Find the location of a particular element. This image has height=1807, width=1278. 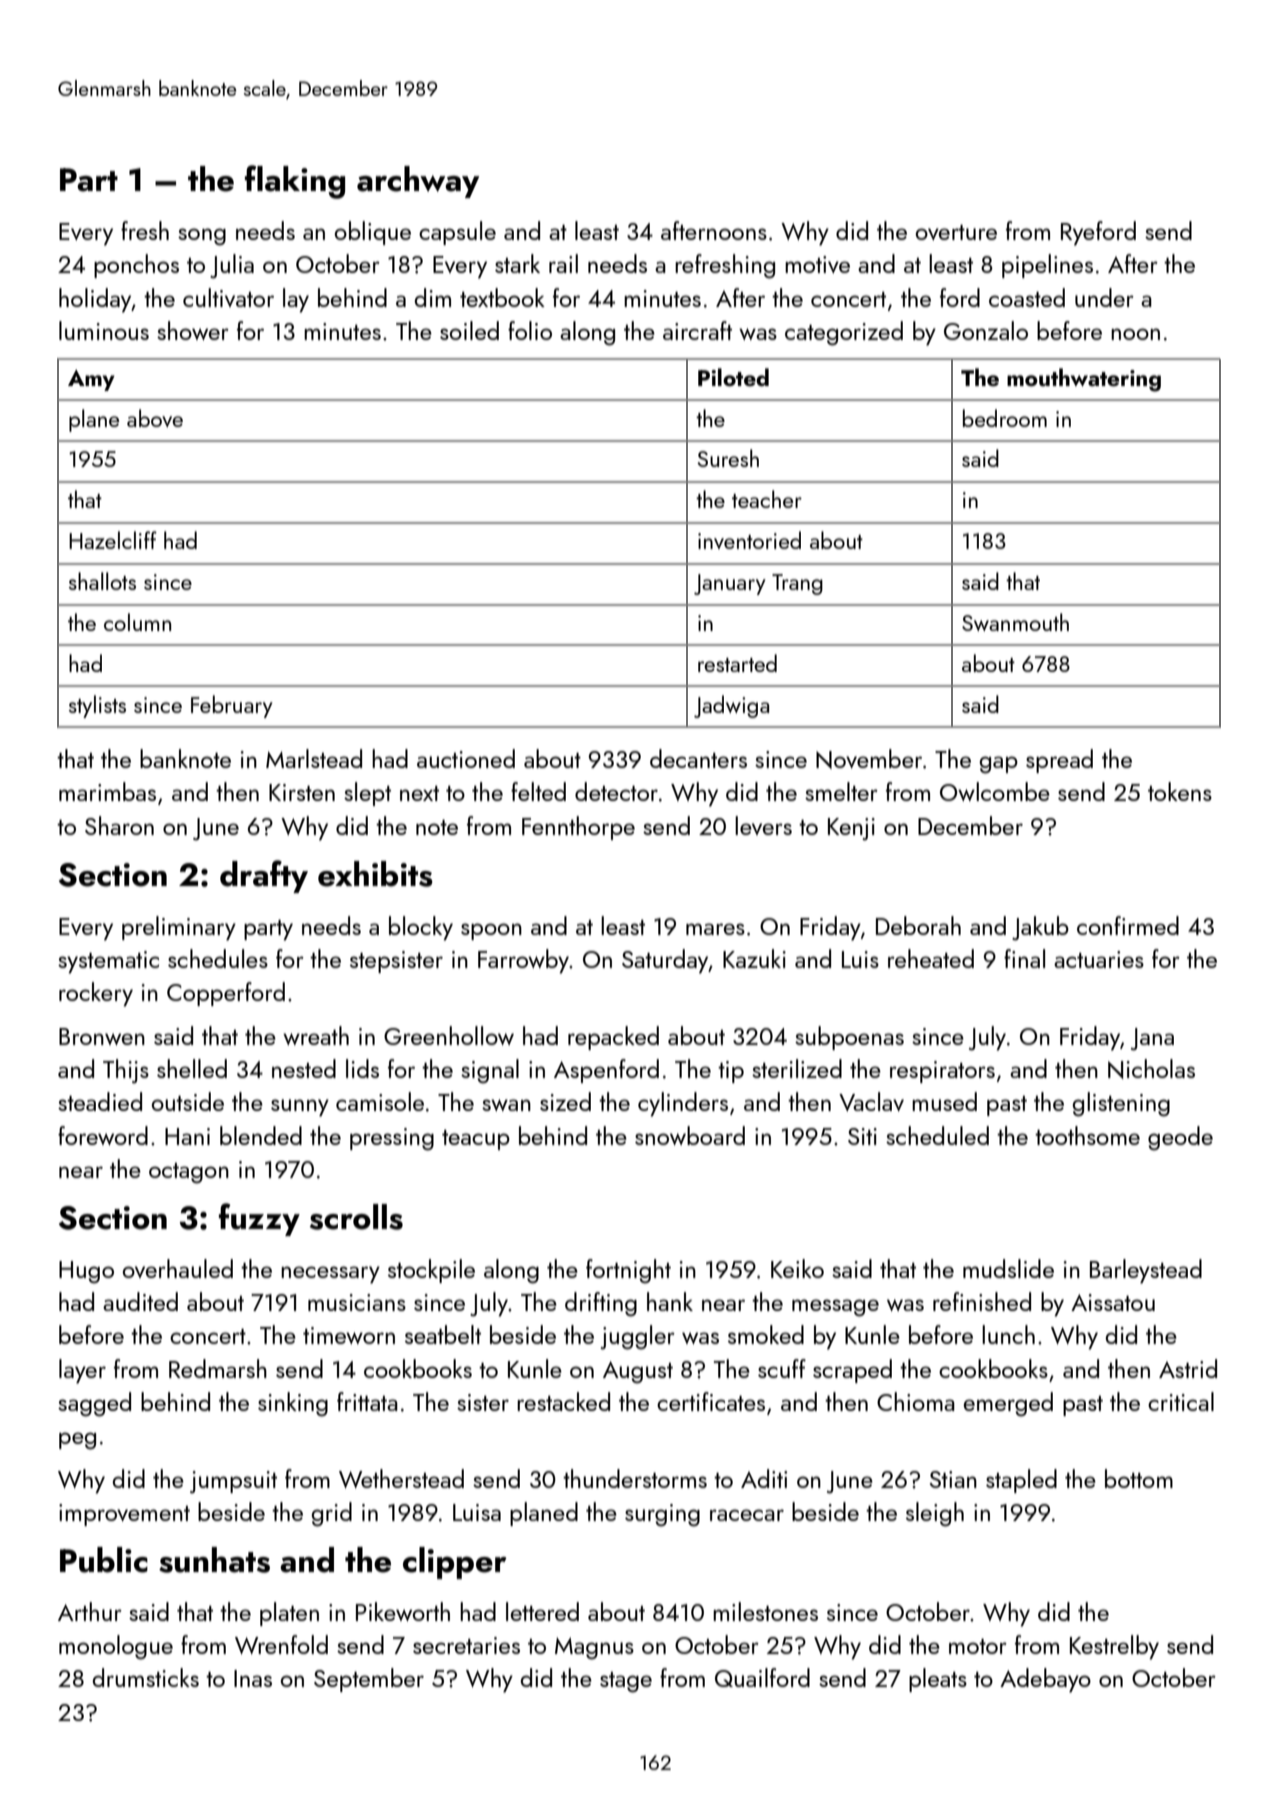

Adebayo is located at coordinates (1045, 1680).
